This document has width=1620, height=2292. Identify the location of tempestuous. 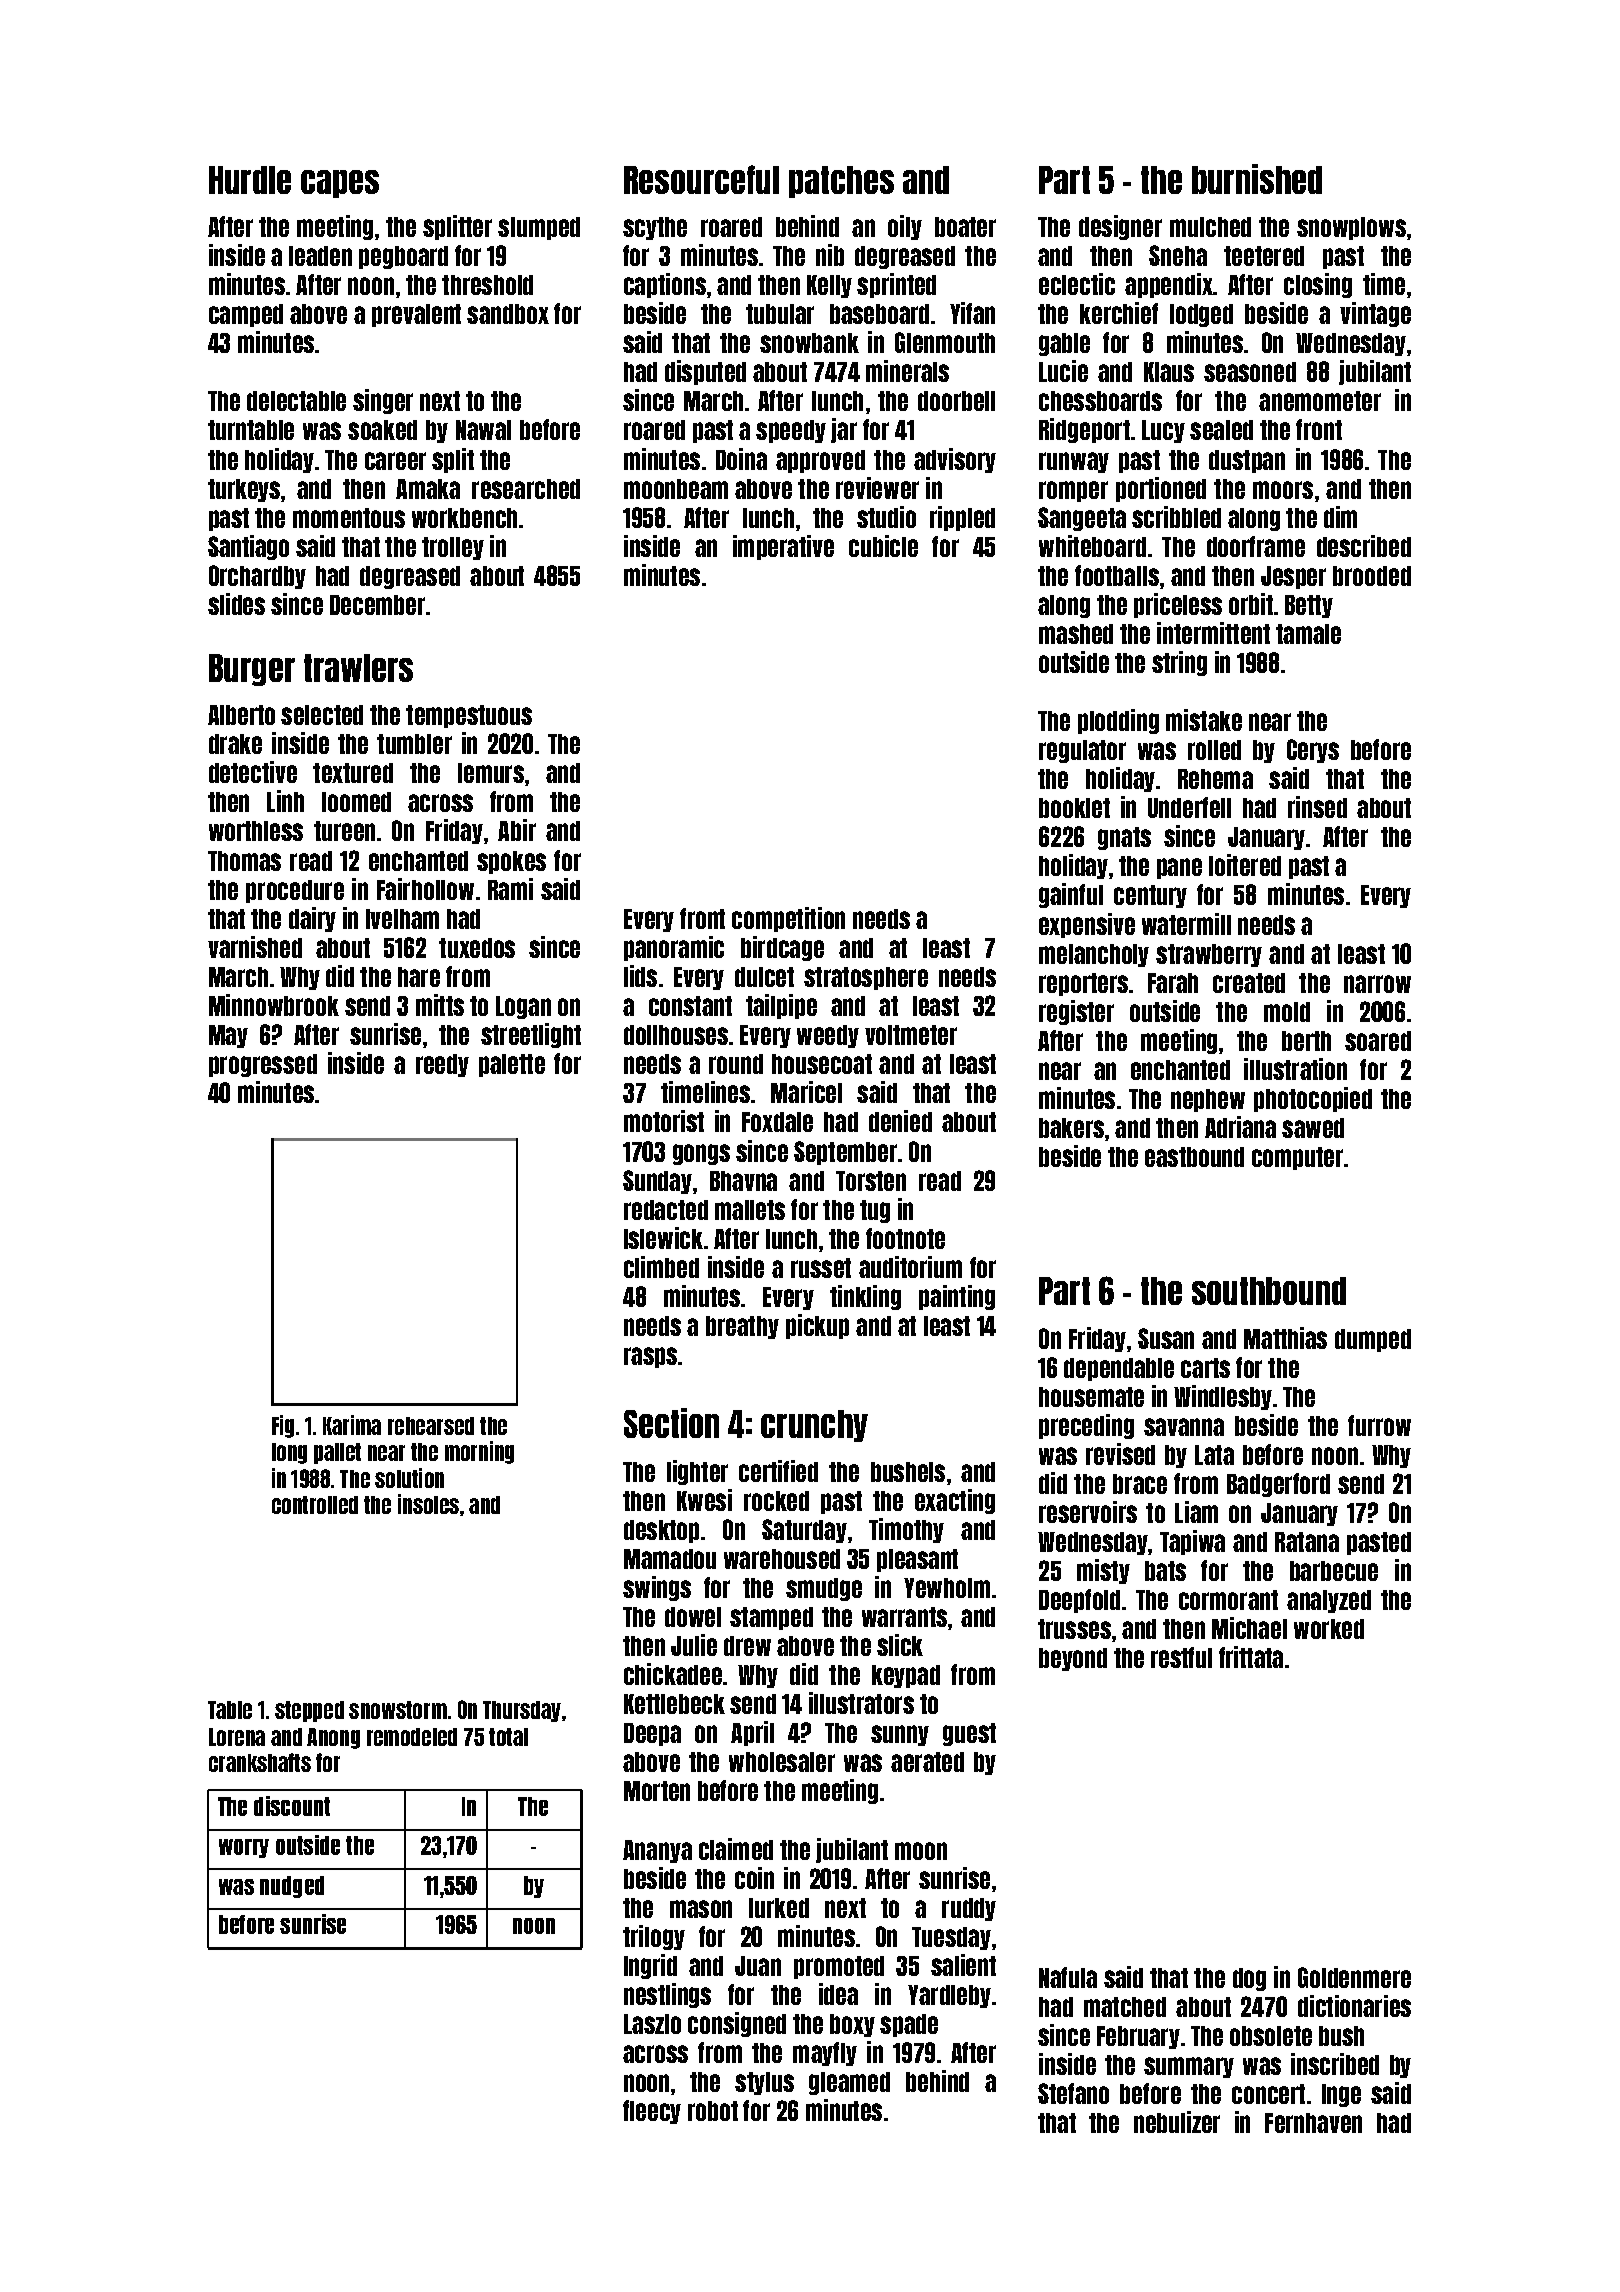
(469, 716).
